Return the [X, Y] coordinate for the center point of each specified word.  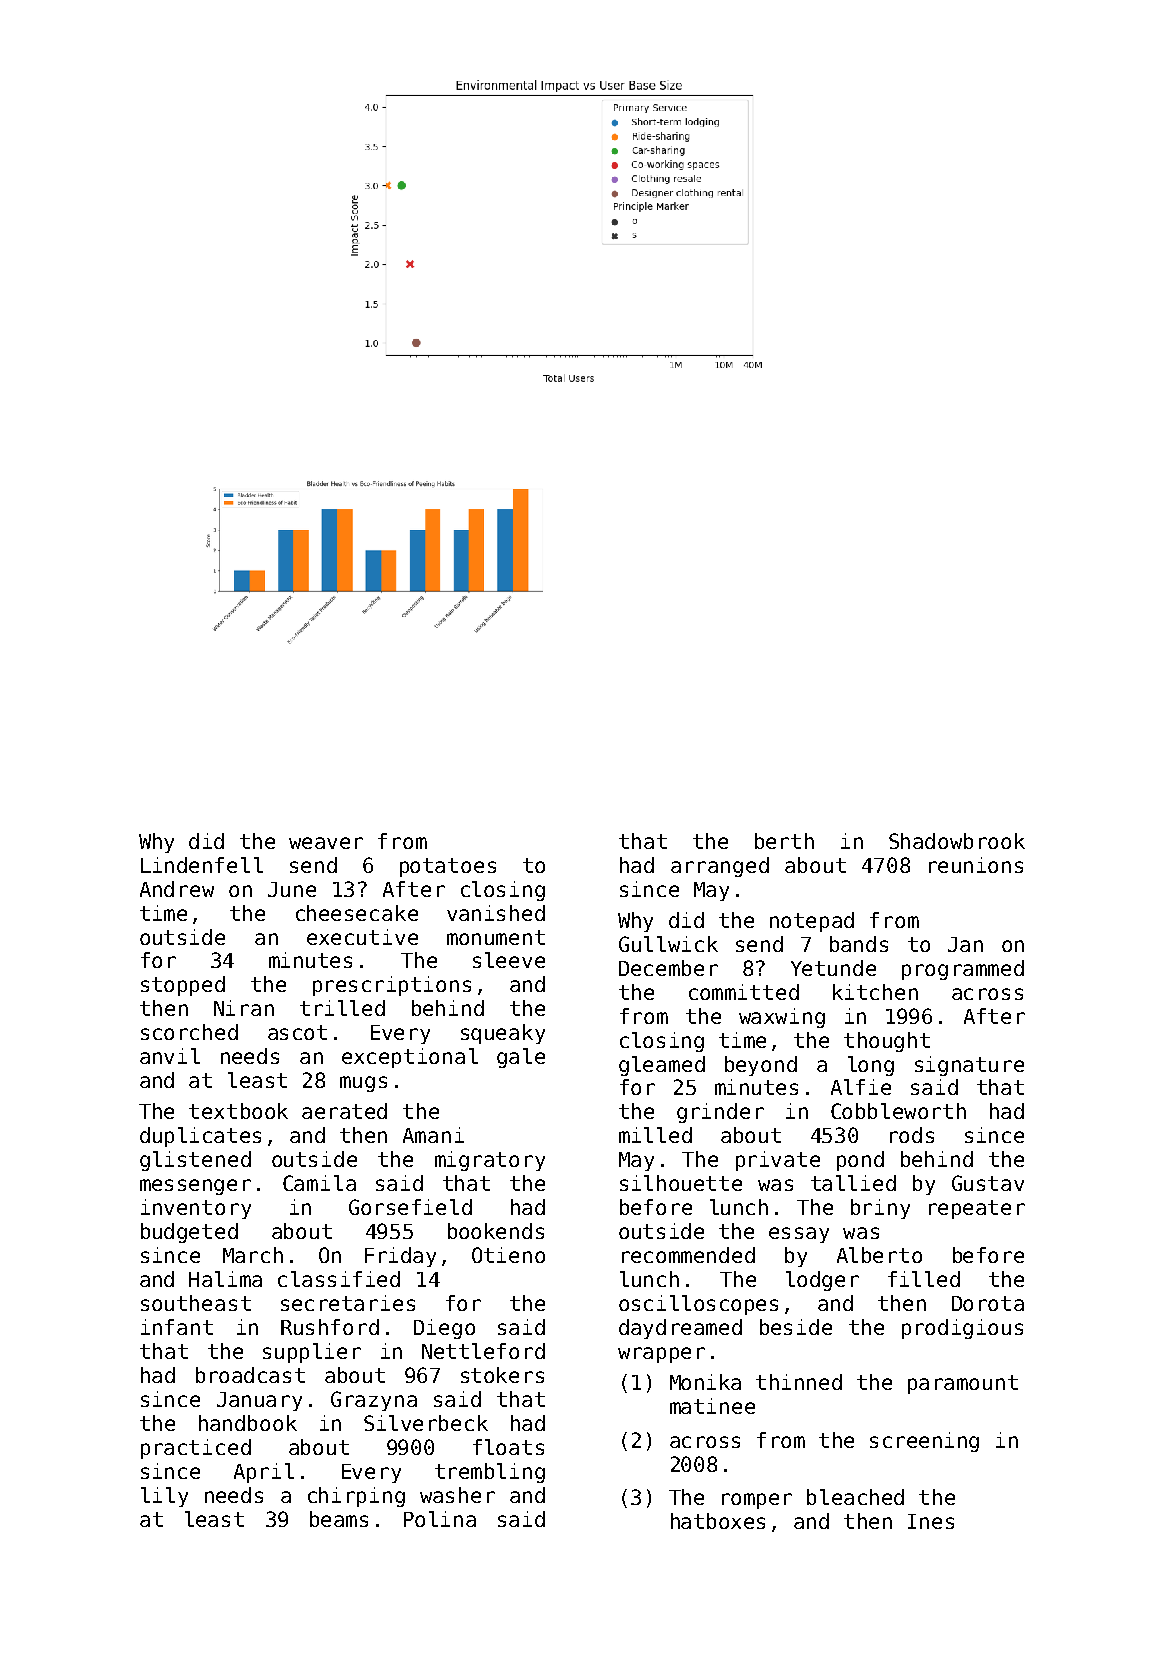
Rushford [330, 1327]
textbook [238, 1111]
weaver [326, 843]
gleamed [662, 1066]
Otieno [508, 1255]
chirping [356, 1497]
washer [457, 1495]
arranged [720, 867]
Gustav [988, 1183]
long [871, 1066]
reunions [976, 865]
